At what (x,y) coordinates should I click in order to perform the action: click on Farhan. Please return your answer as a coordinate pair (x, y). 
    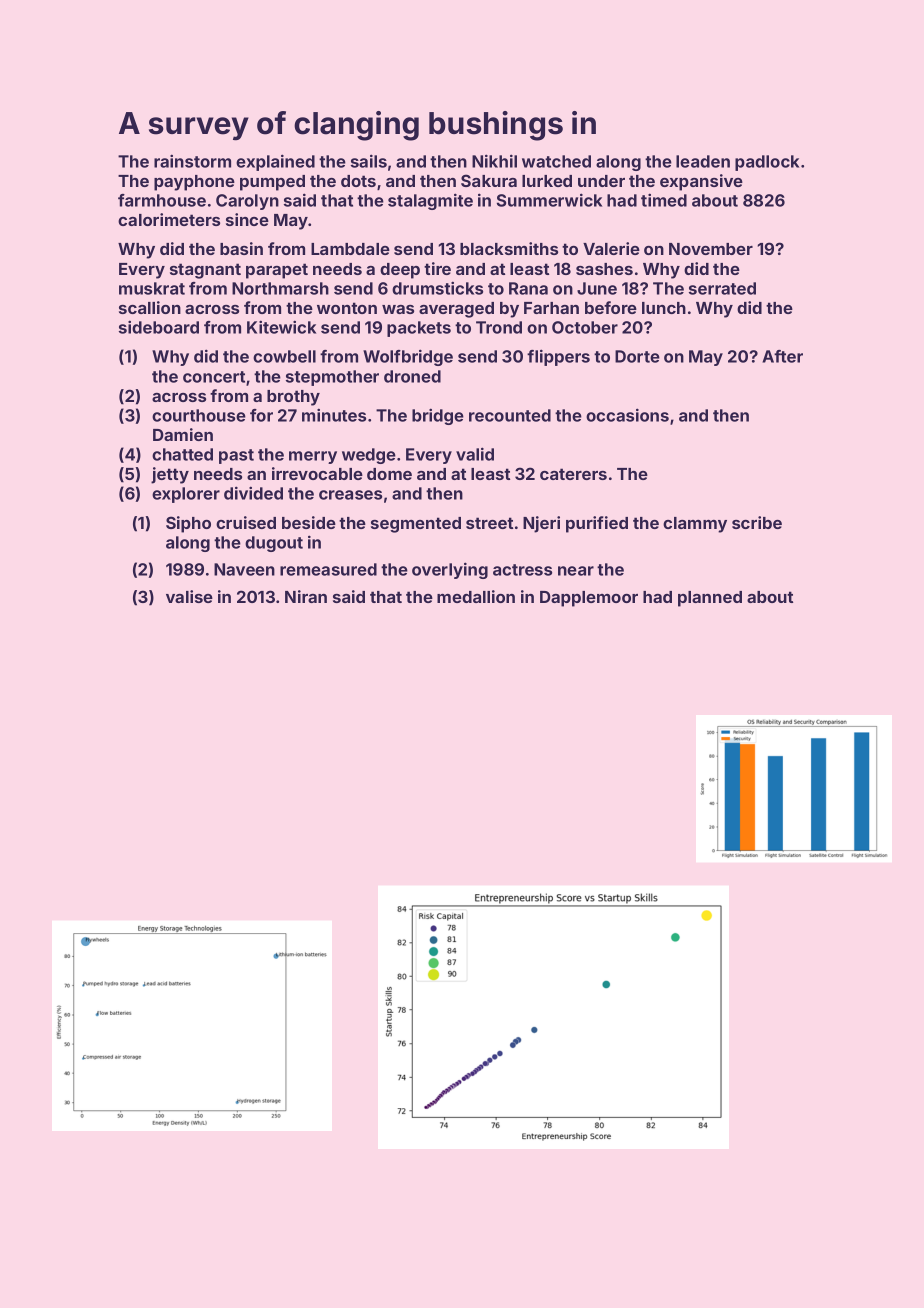
    Looking at the image, I should click on (551, 308).
